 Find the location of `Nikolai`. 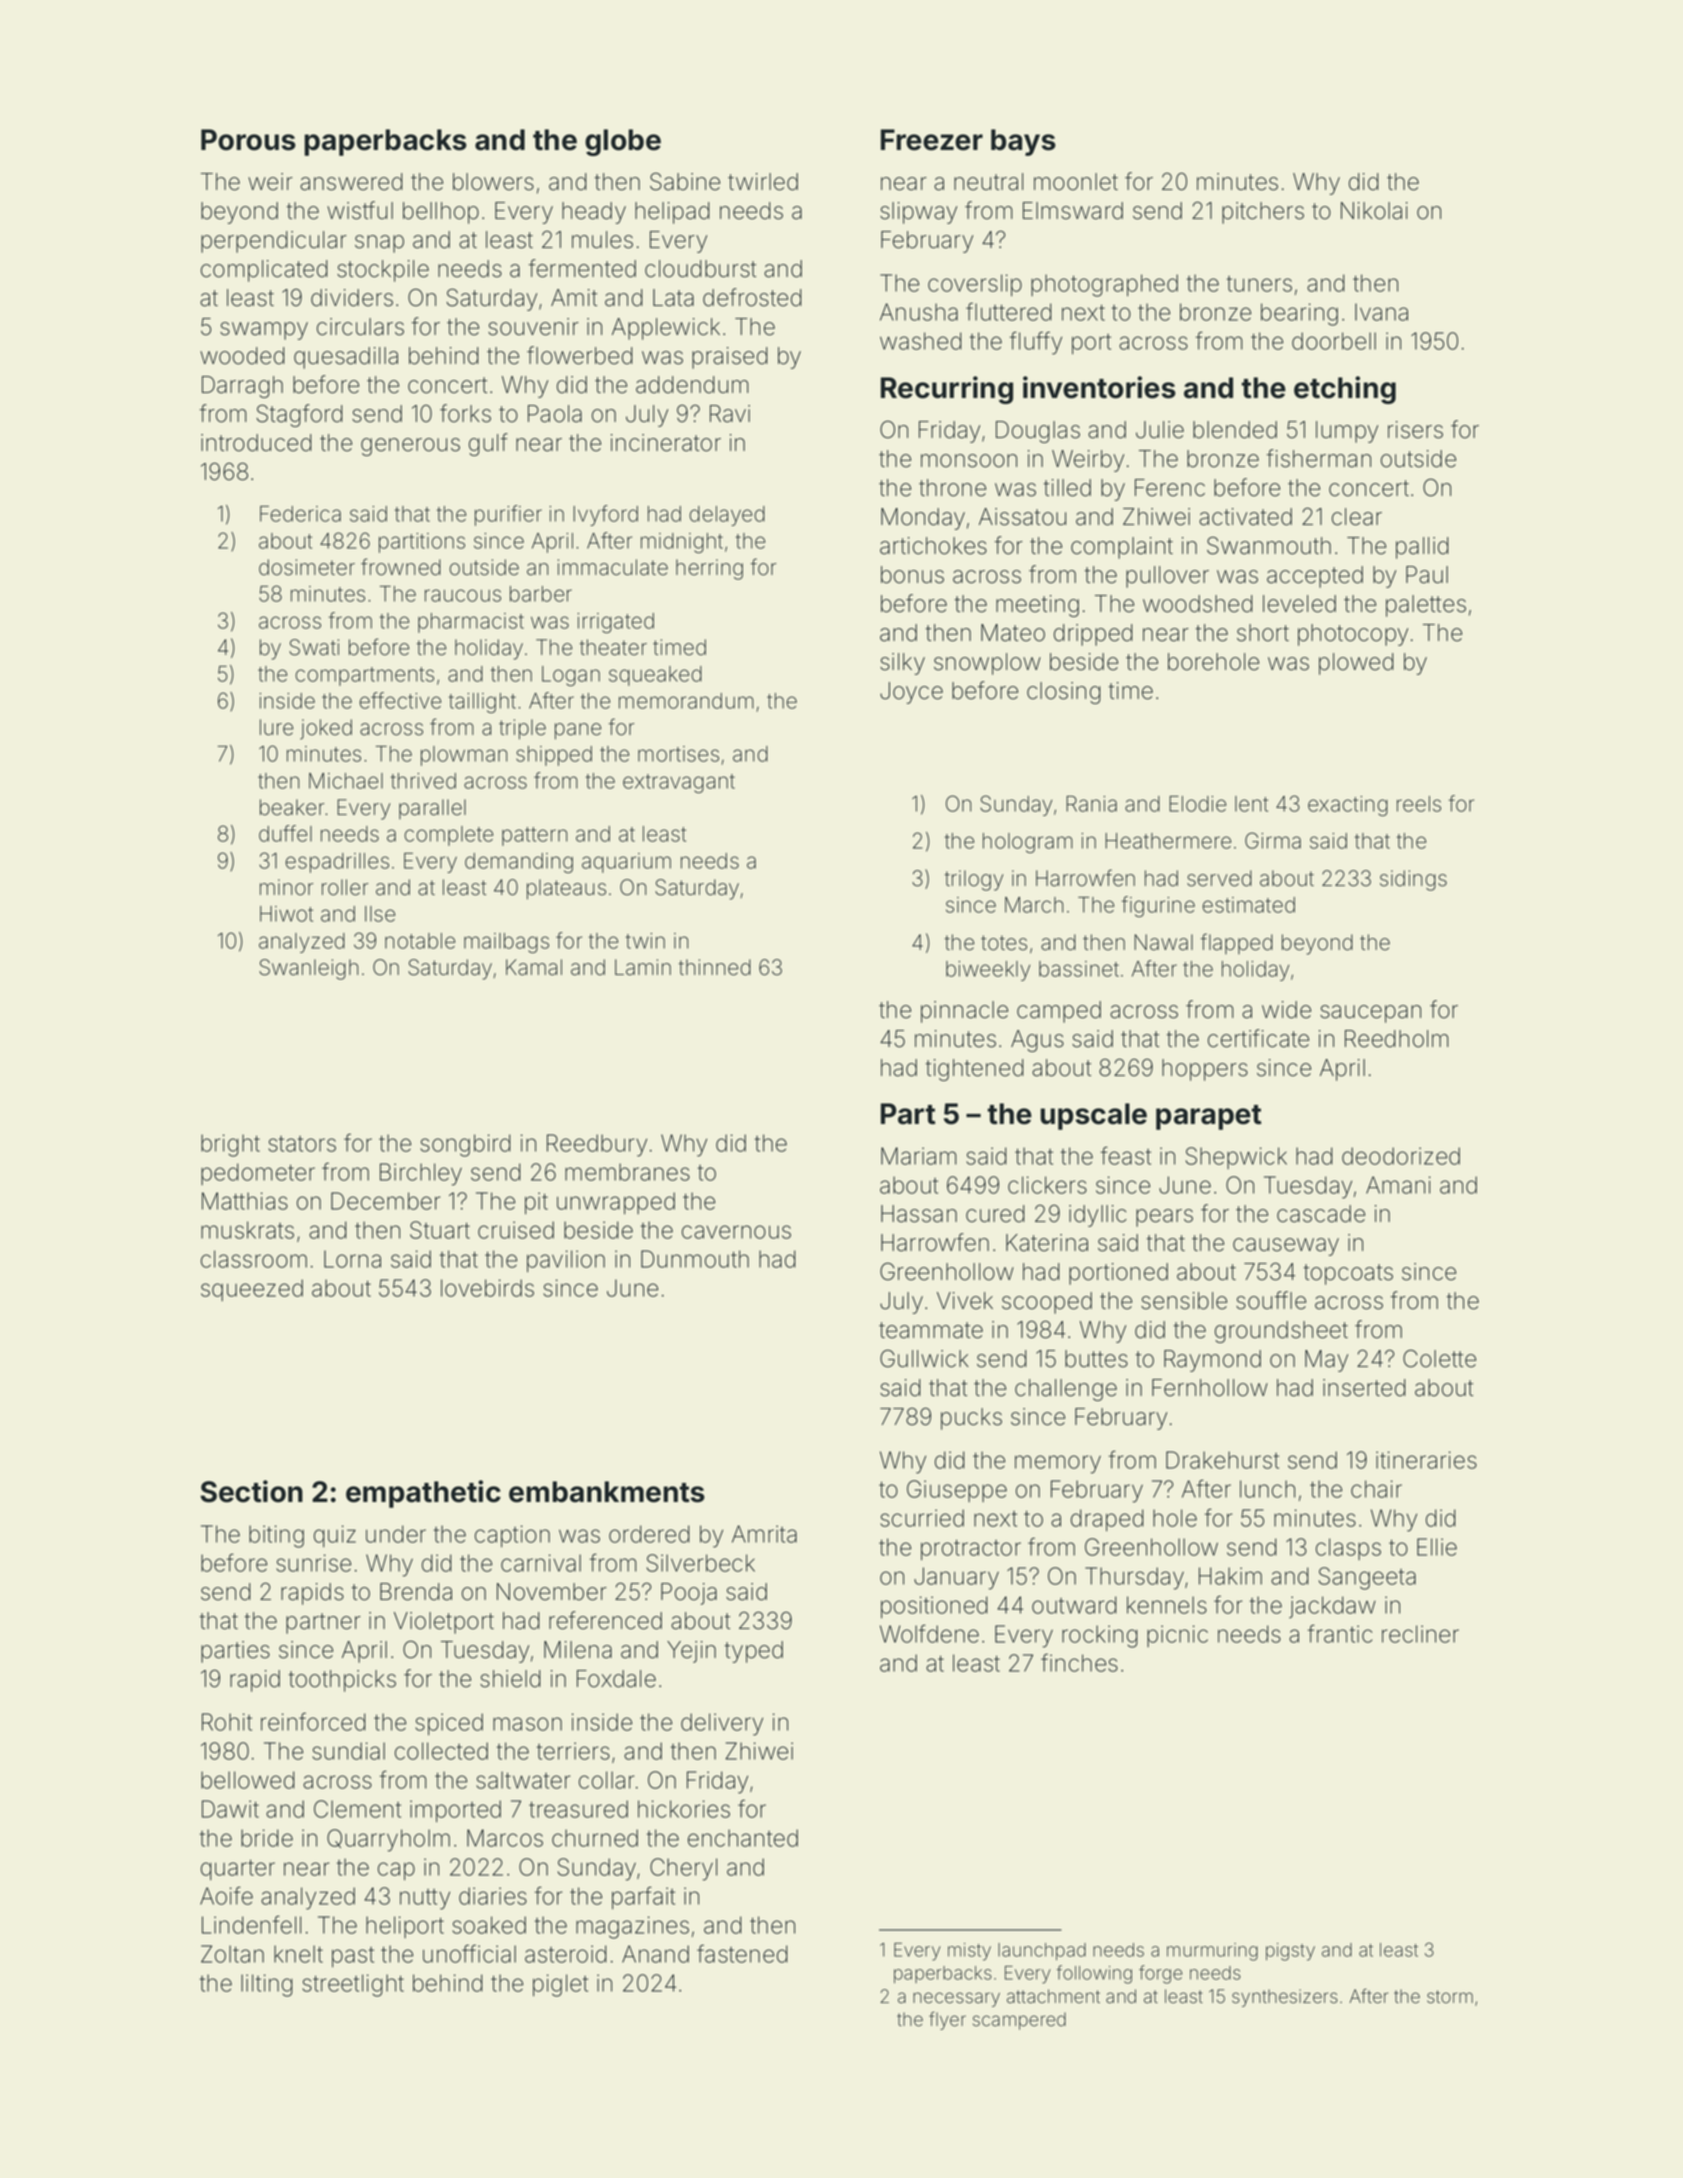

Nikolai is located at coordinates (1374, 211).
